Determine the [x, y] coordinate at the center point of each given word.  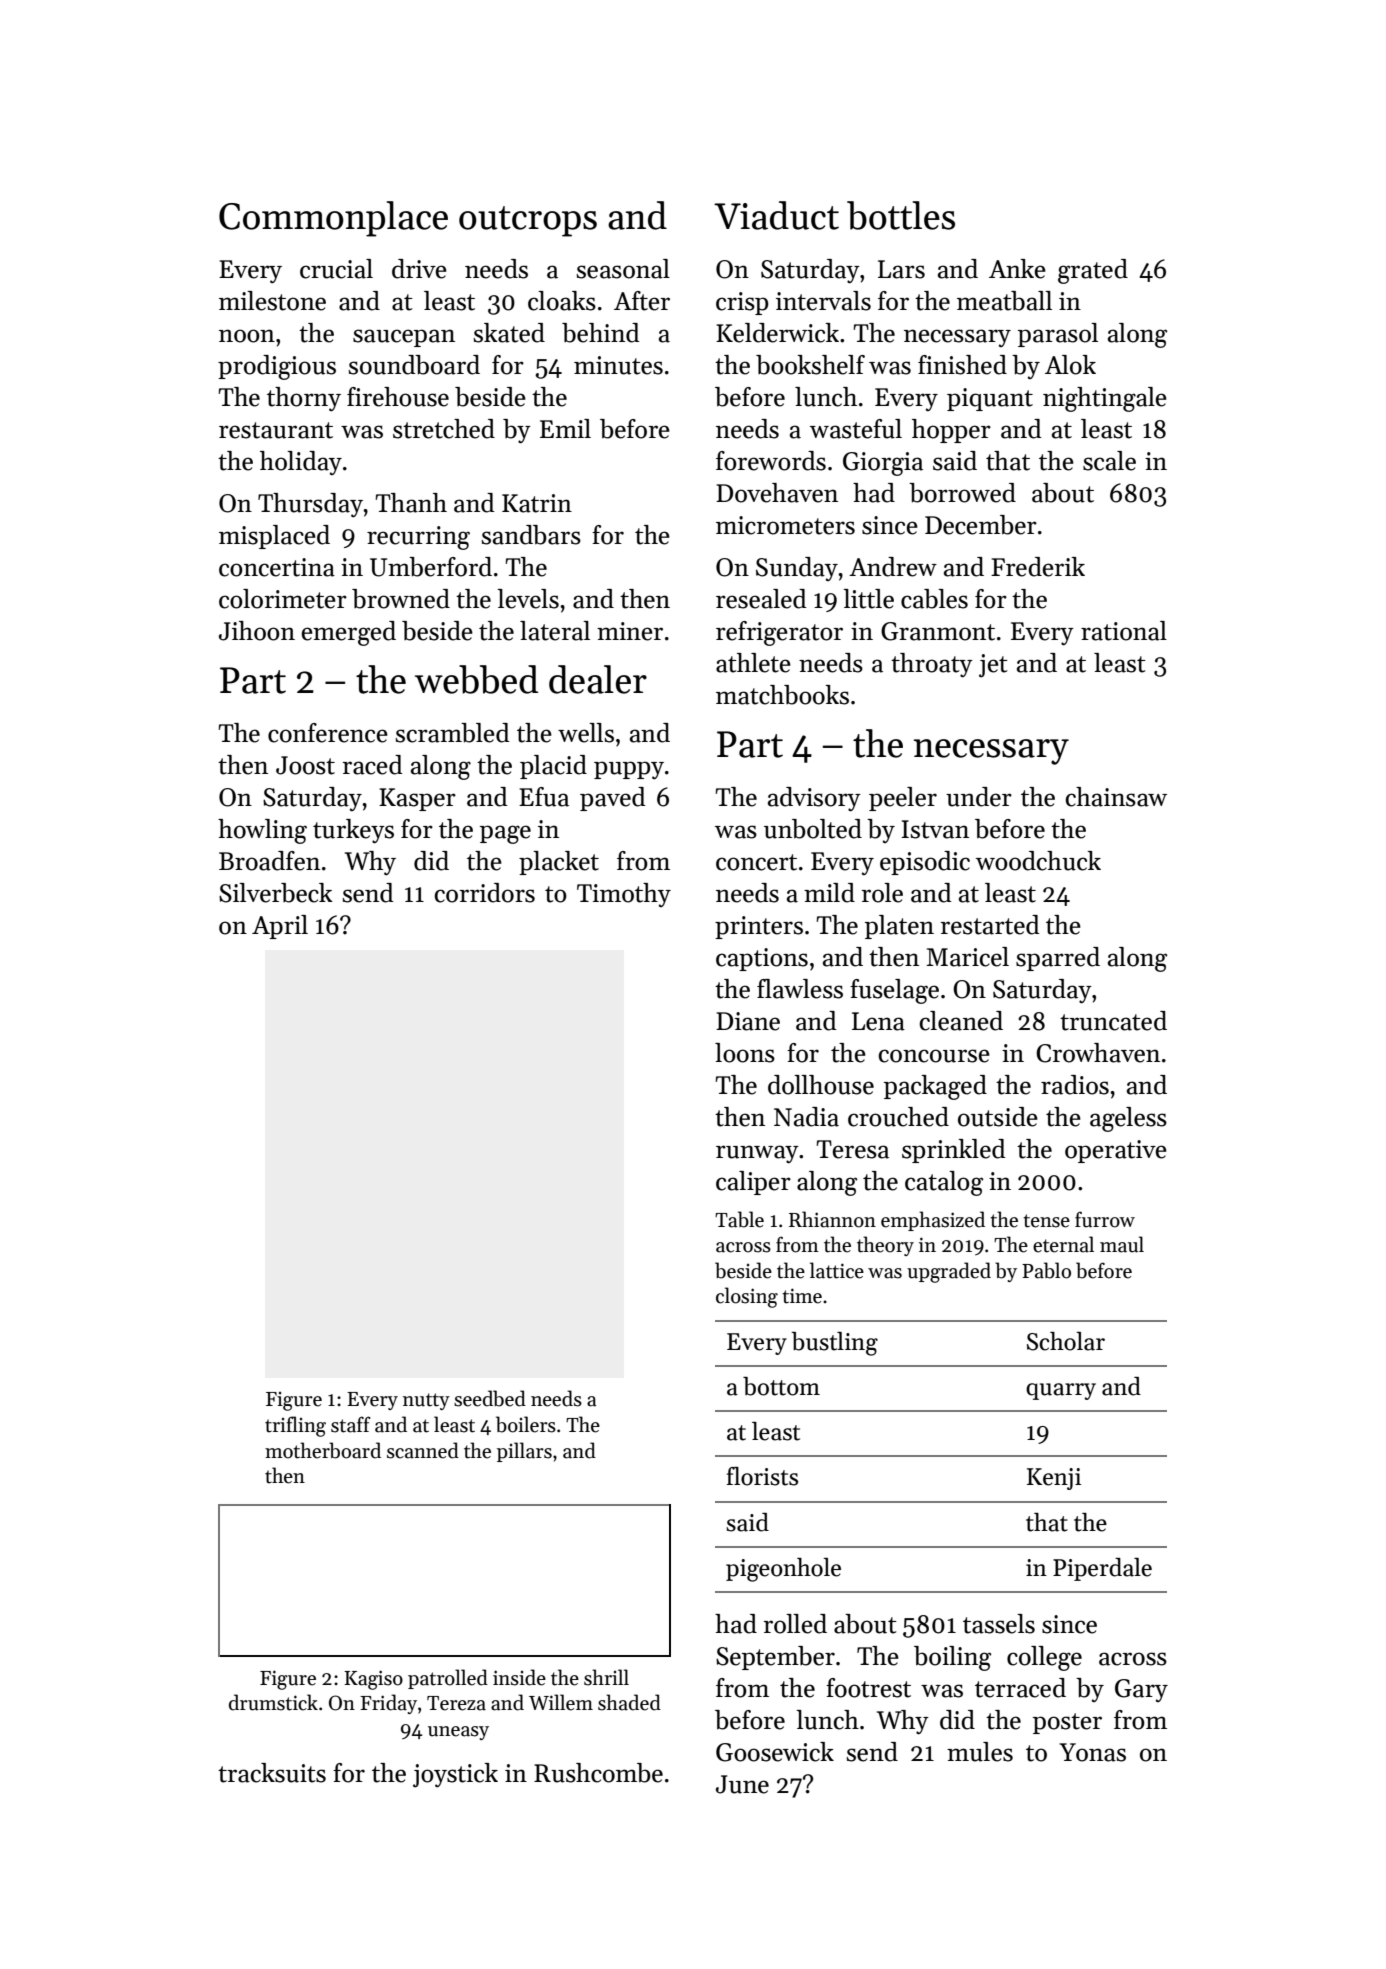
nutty [426, 1401]
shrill [606, 1677]
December [981, 525]
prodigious [277, 367]
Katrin [537, 503]
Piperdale [1102, 1569]
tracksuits [272, 1773]
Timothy [624, 895]
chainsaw [1116, 797]
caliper [753, 1183]
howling [262, 831]
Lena [878, 1021]
